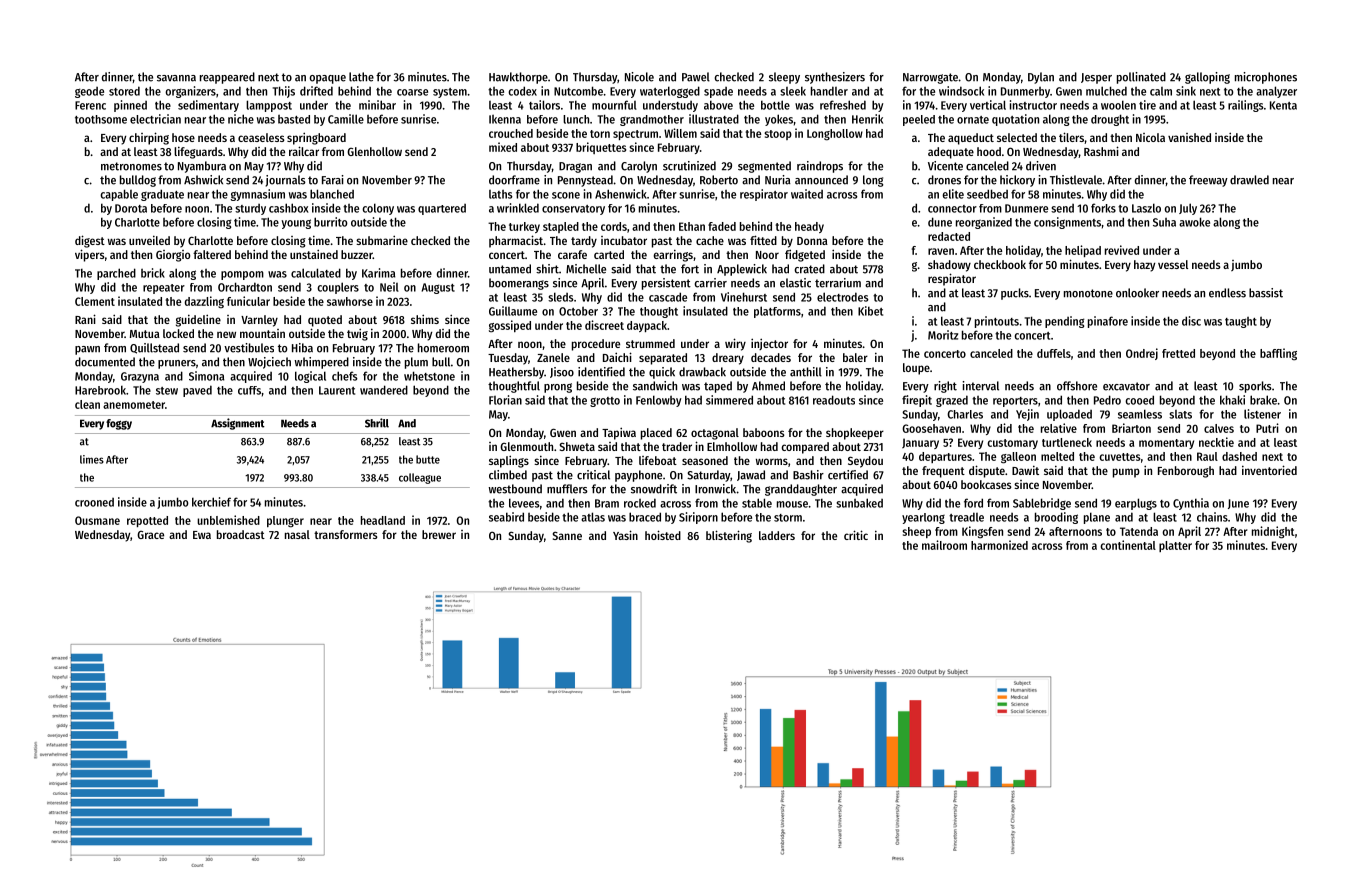 The width and height of the screenshot is (1372, 887). I want to click on windsock, so click(961, 91).
